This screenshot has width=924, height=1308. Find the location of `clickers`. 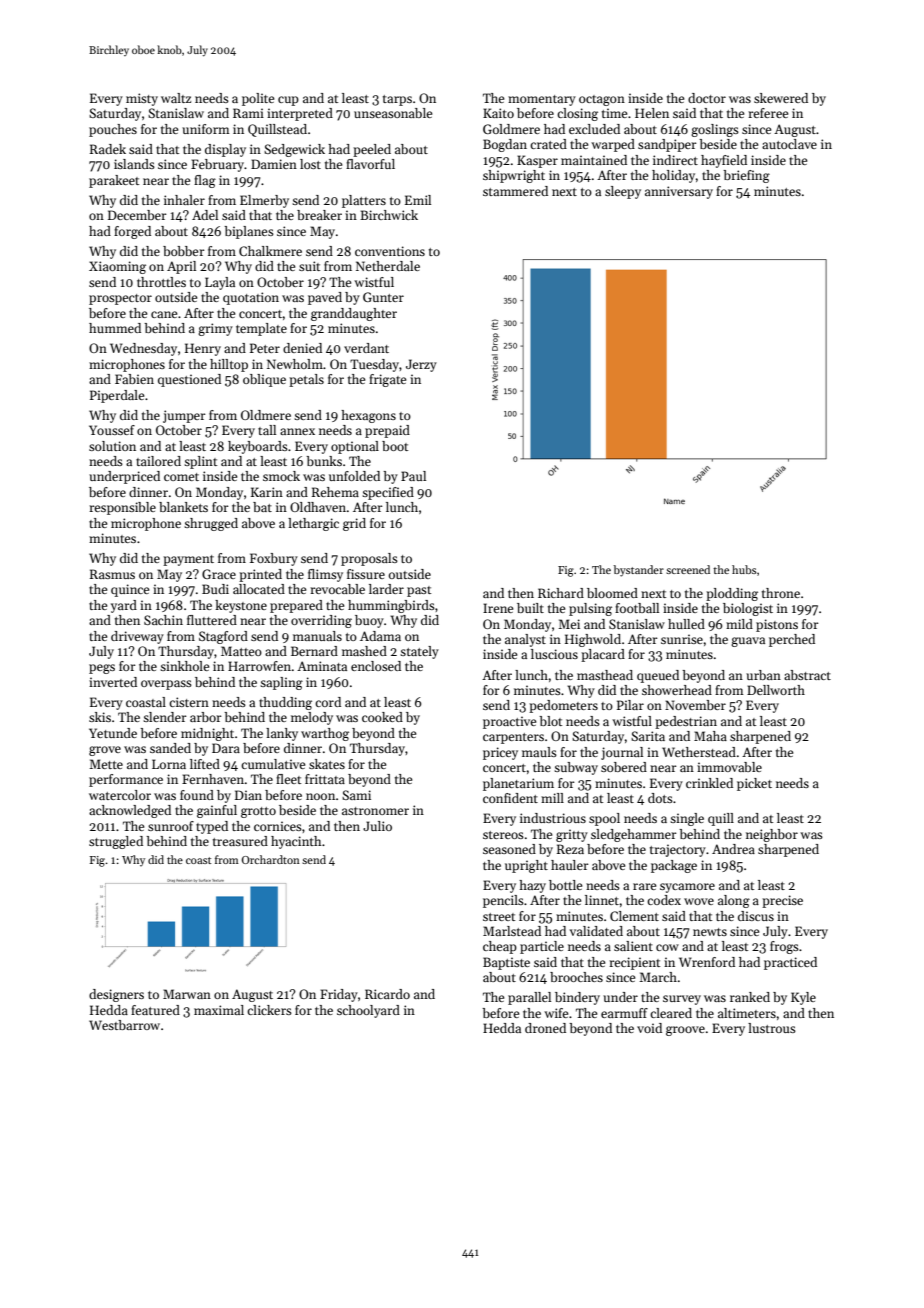

clickers is located at coordinates (269, 1010).
